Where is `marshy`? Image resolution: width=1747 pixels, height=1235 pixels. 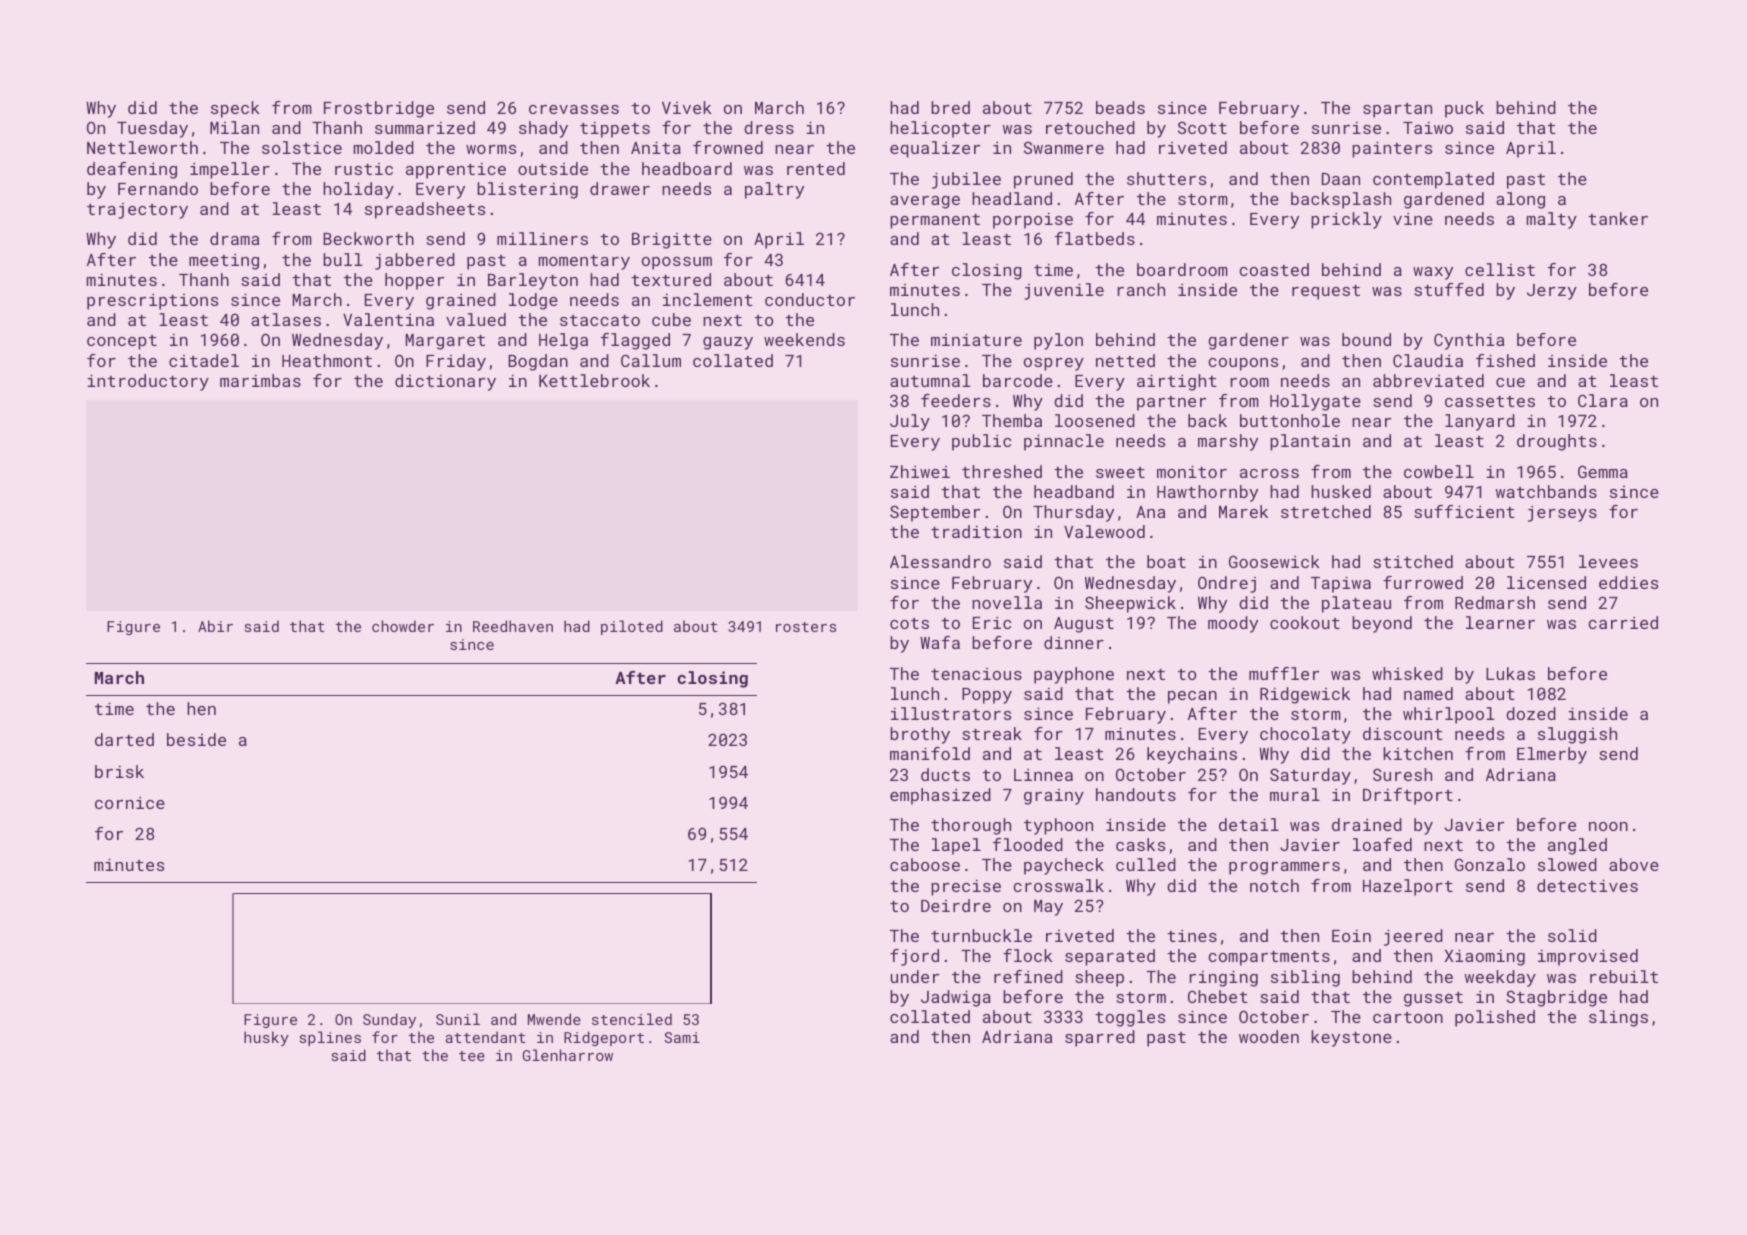
marshy is located at coordinates (1228, 442).
